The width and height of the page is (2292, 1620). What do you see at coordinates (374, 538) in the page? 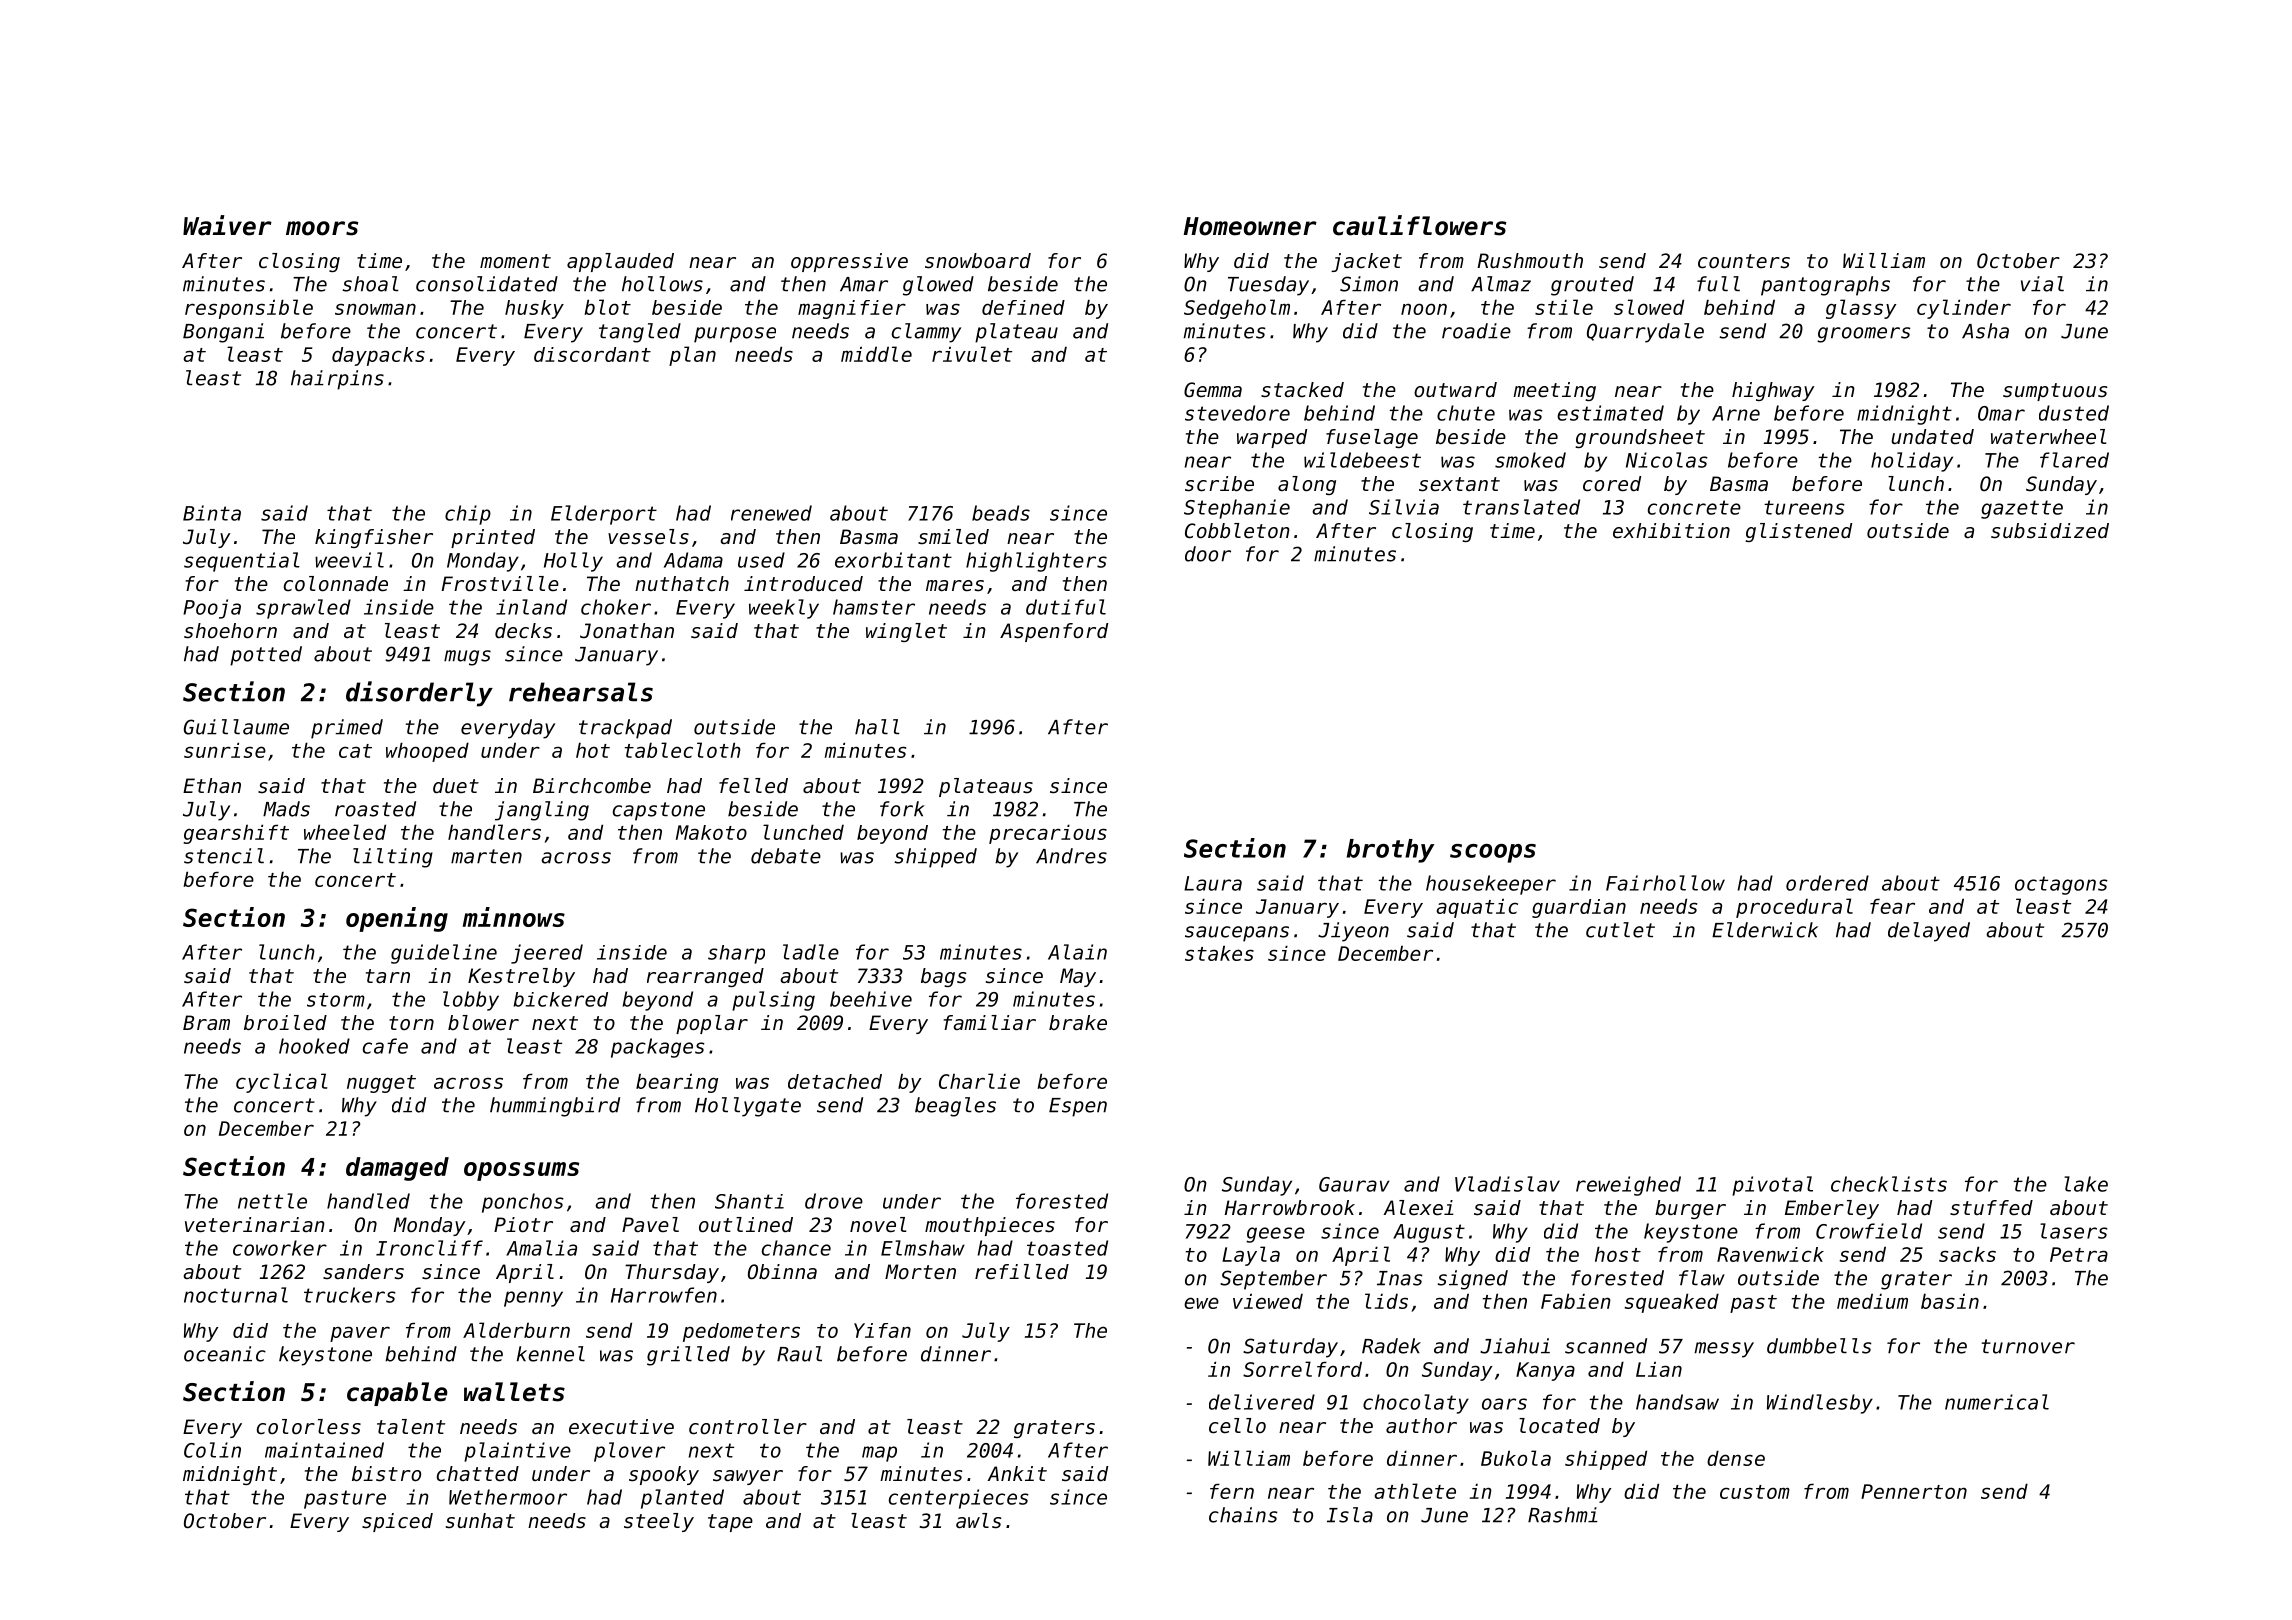
I see `kingfisher` at bounding box center [374, 538].
